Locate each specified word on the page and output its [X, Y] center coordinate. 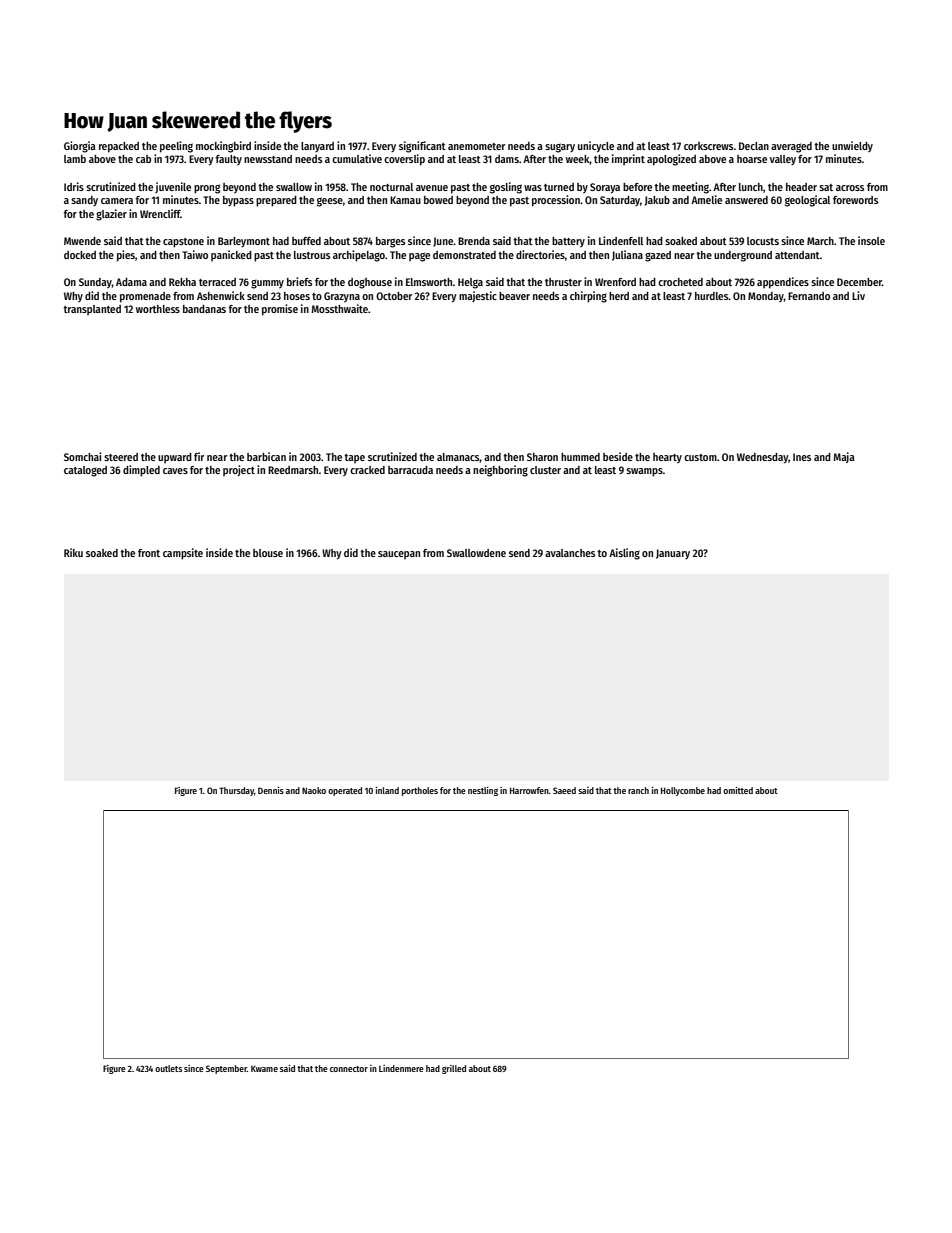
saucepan [399, 555]
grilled [454, 1069]
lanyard [317, 147]
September [226, 1069]
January [673, 554]
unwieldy [852, 147]
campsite [183, 554]
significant [422, 147]
